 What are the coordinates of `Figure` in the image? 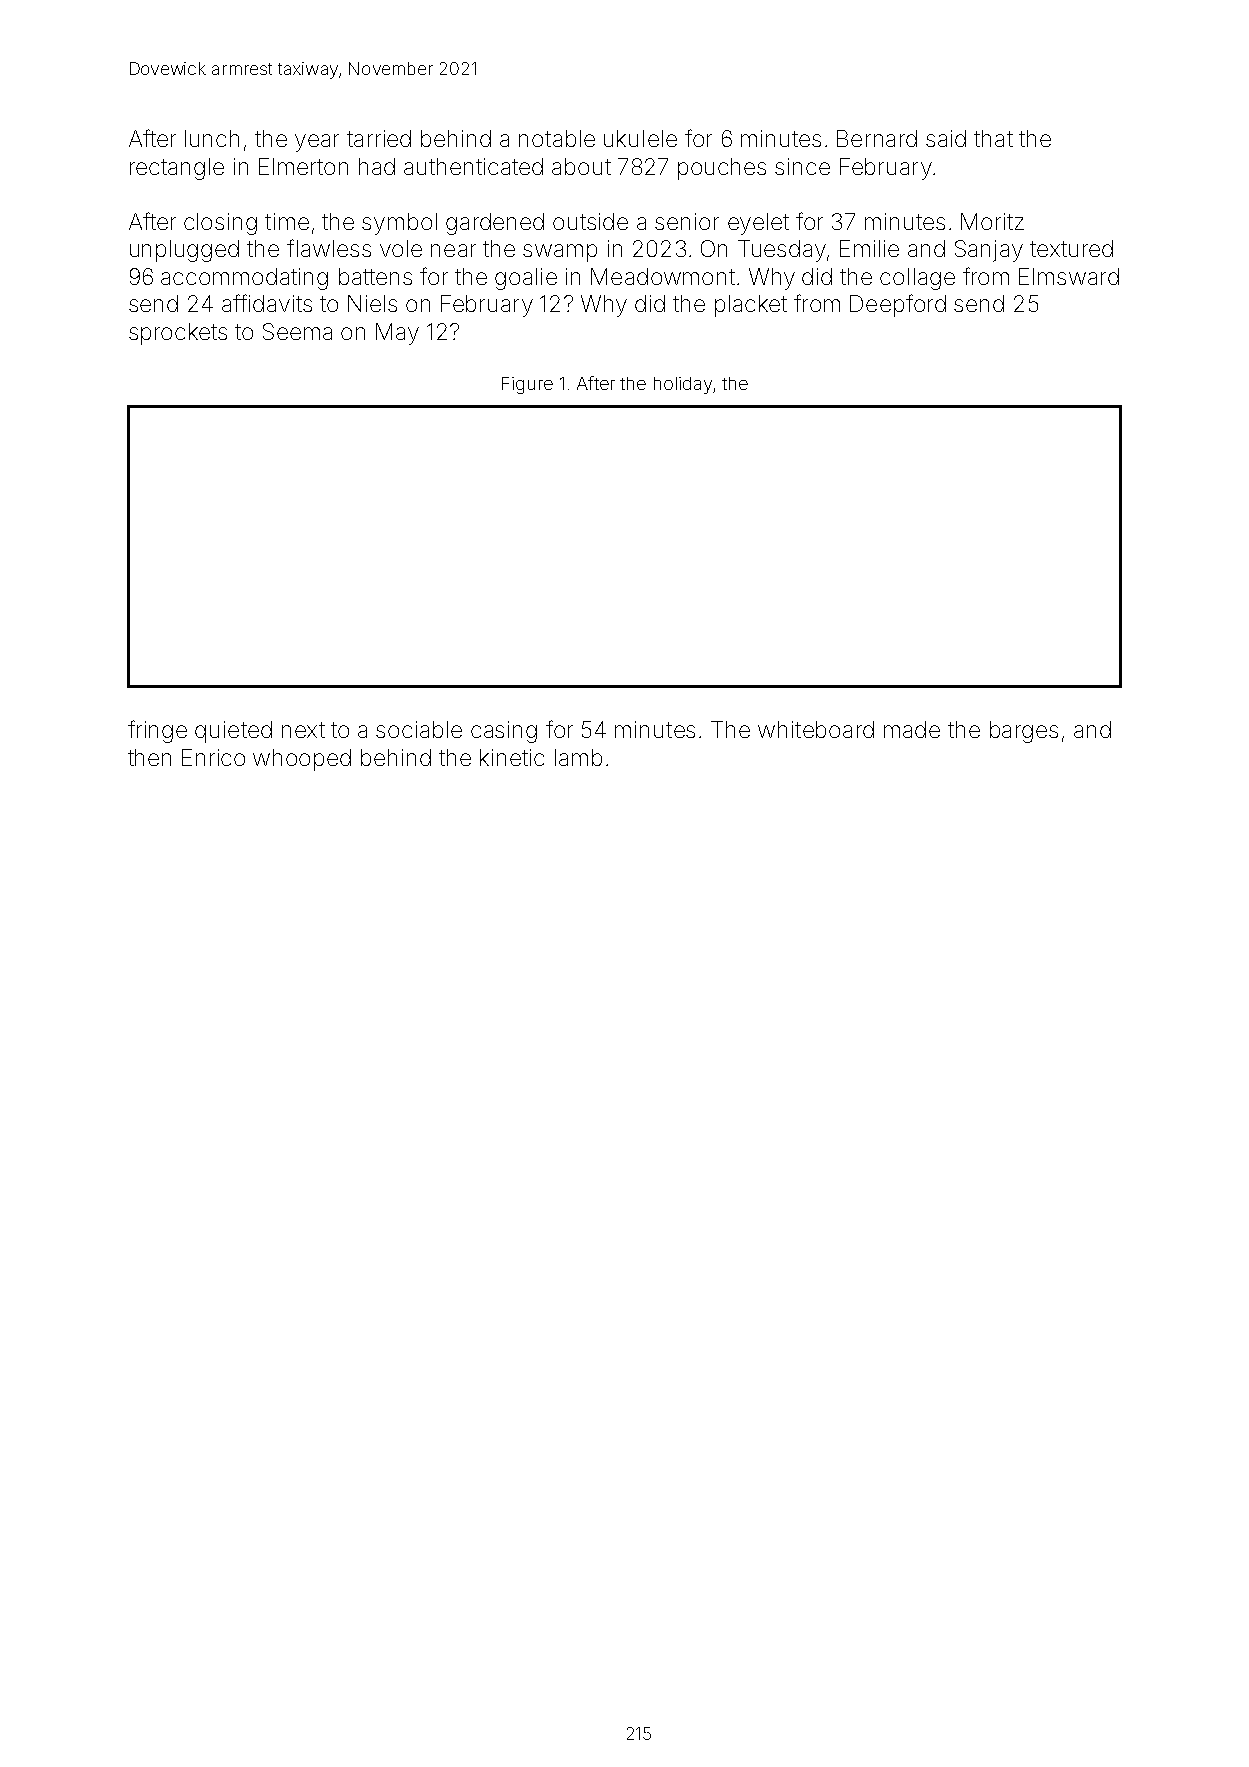 It's located at (527, 385).
